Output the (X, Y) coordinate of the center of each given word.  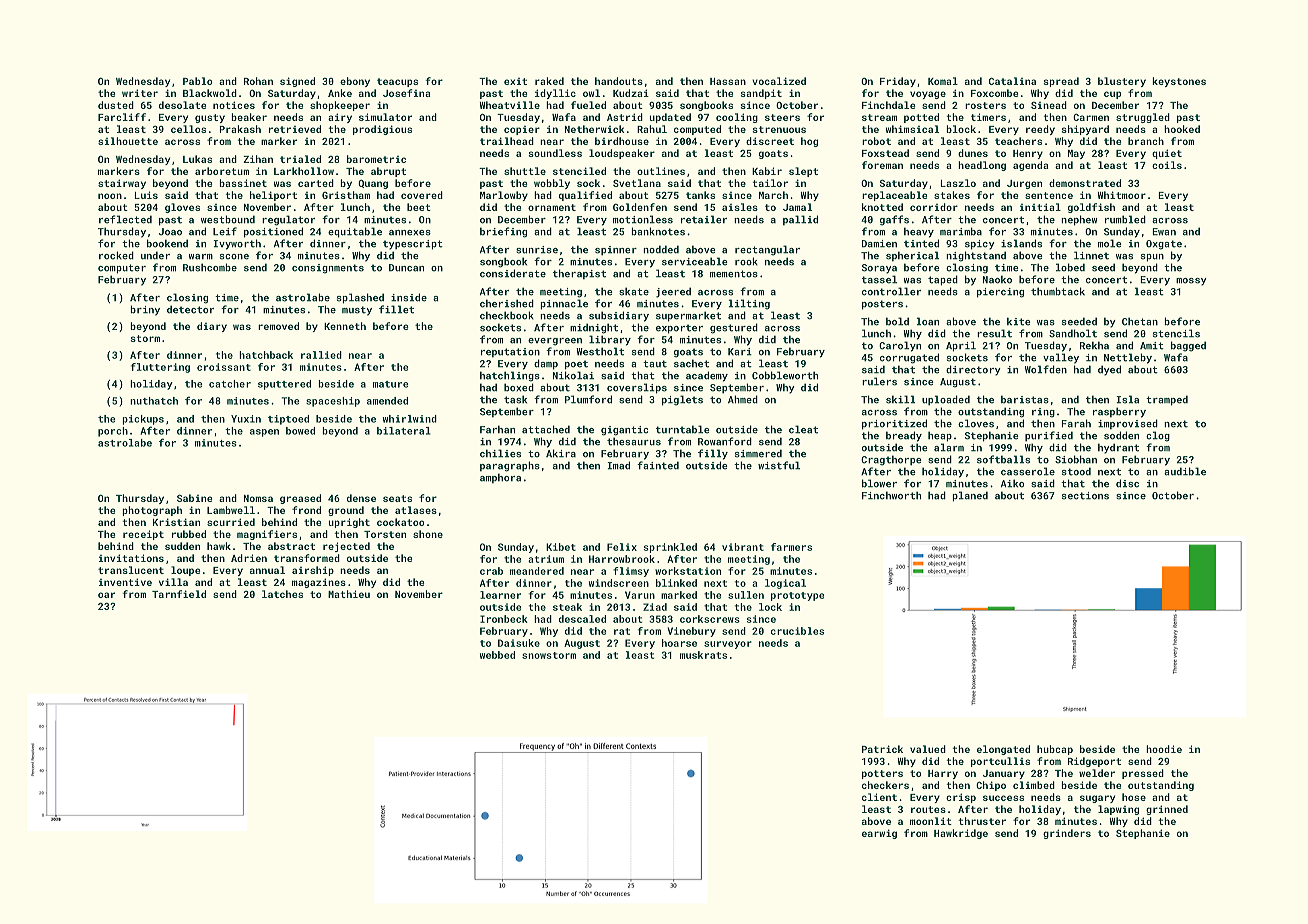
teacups (397, 82)
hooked (1182, 129)
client (879, 797)
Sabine (194, 498)
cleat (803, 429)
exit (515, 81)
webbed (497, 655)
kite (1019, 321)
